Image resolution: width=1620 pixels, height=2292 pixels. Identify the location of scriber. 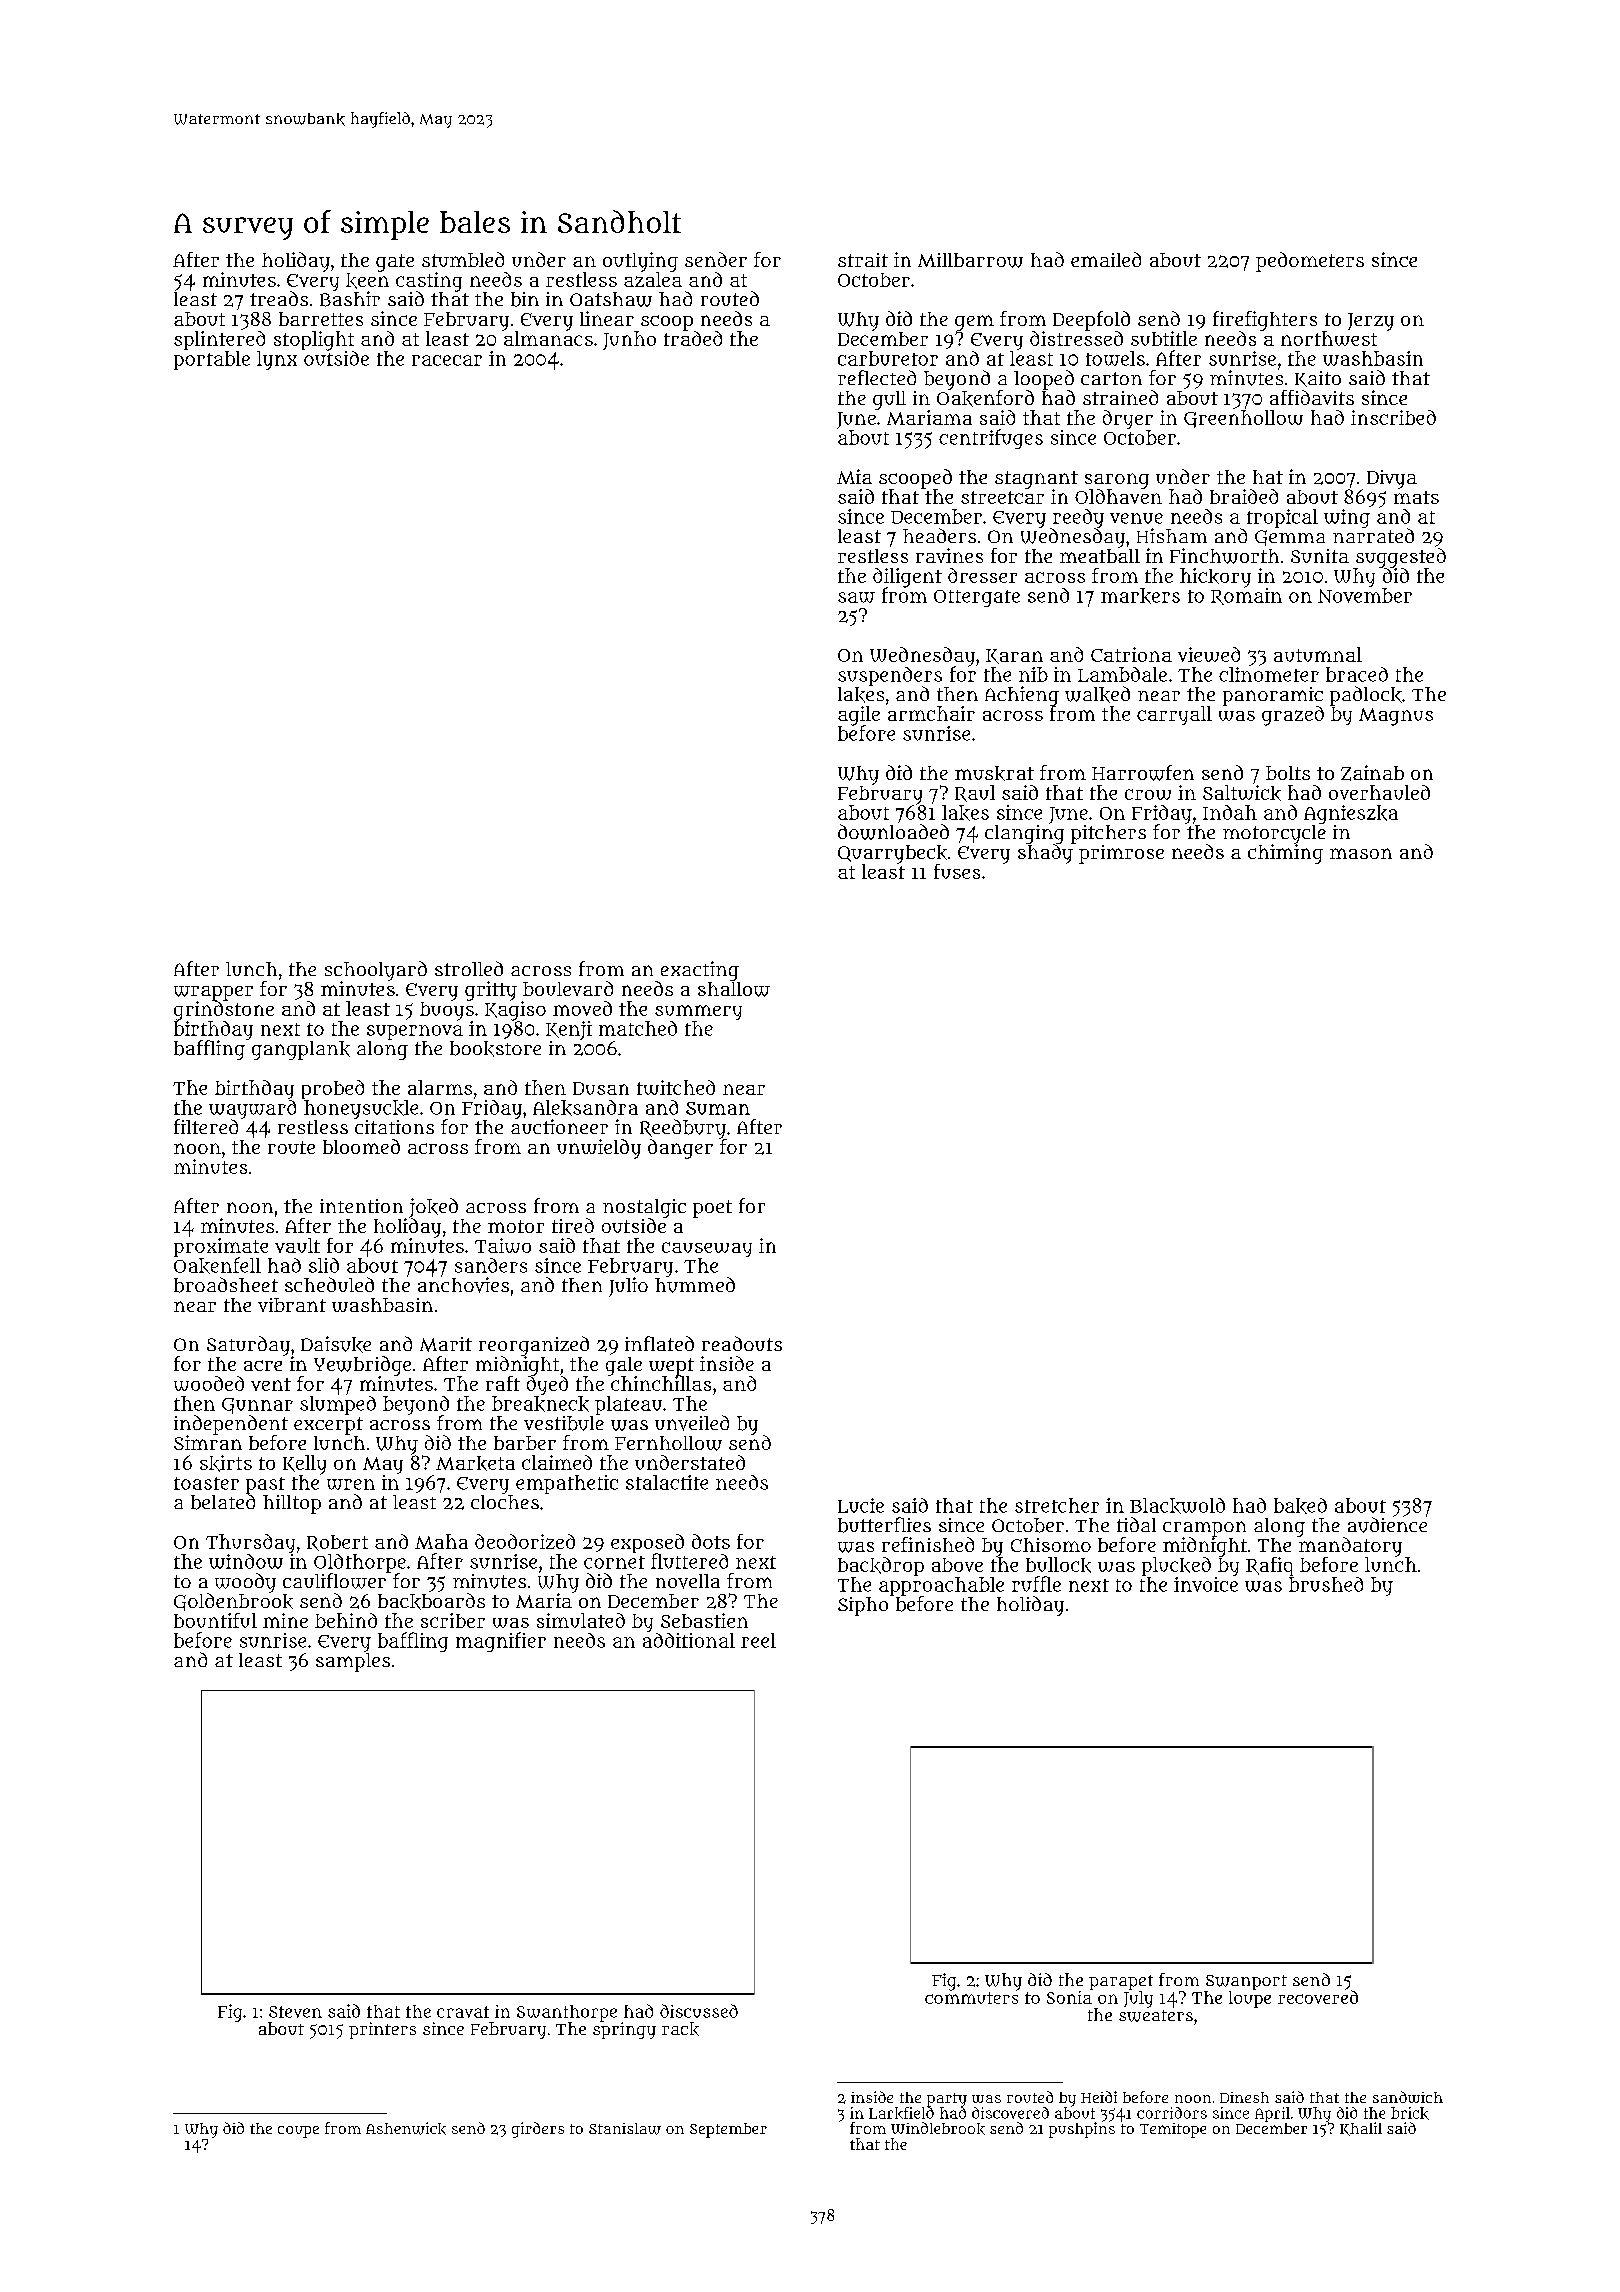
(453, 1620).
